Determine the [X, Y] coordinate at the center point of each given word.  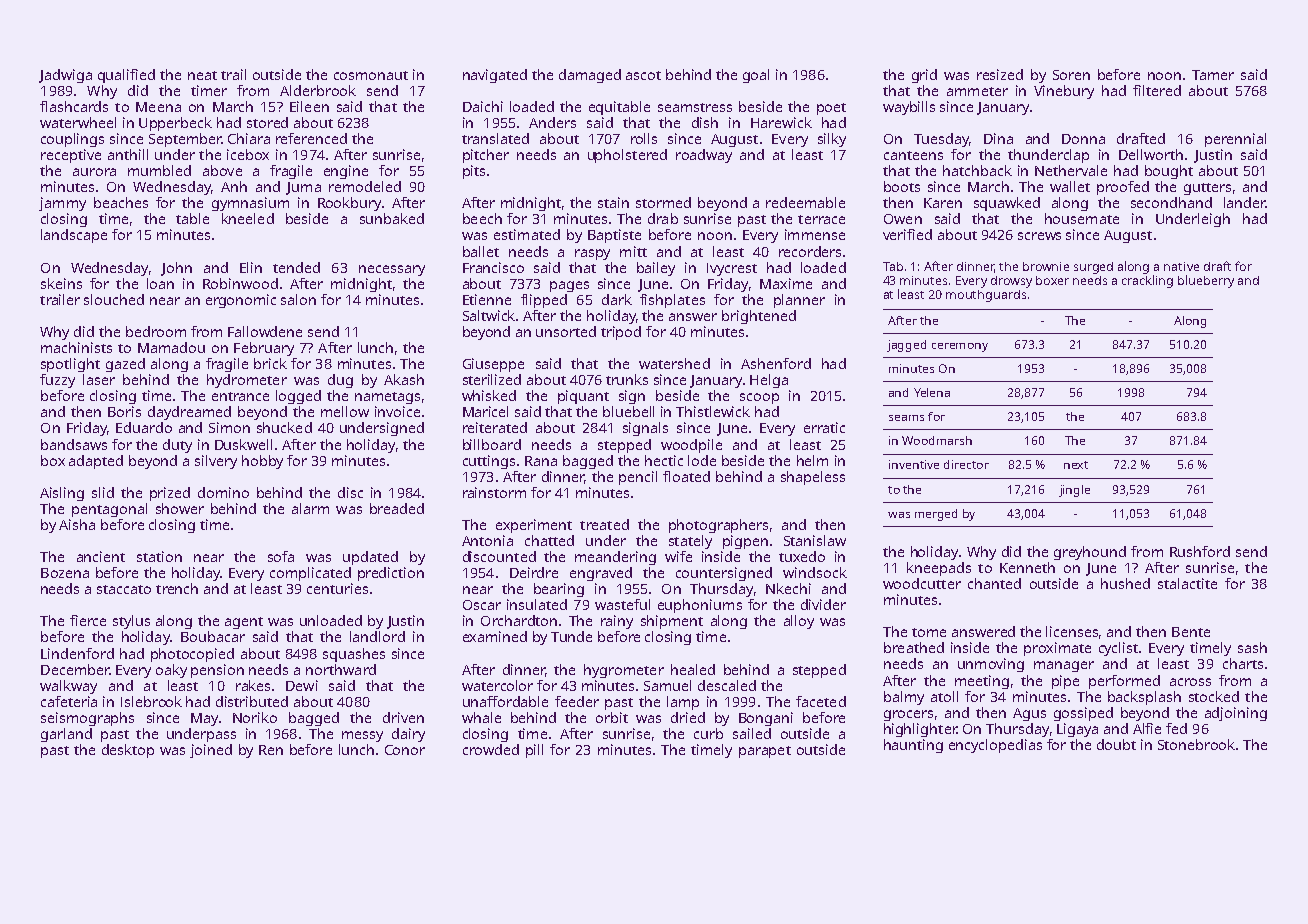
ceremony [960, 347]
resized [1000, 74]
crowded [491, 749]
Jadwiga [65, 76]
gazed [125, 365]
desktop [128, 751]
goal [756, 76]
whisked [489, 395]
